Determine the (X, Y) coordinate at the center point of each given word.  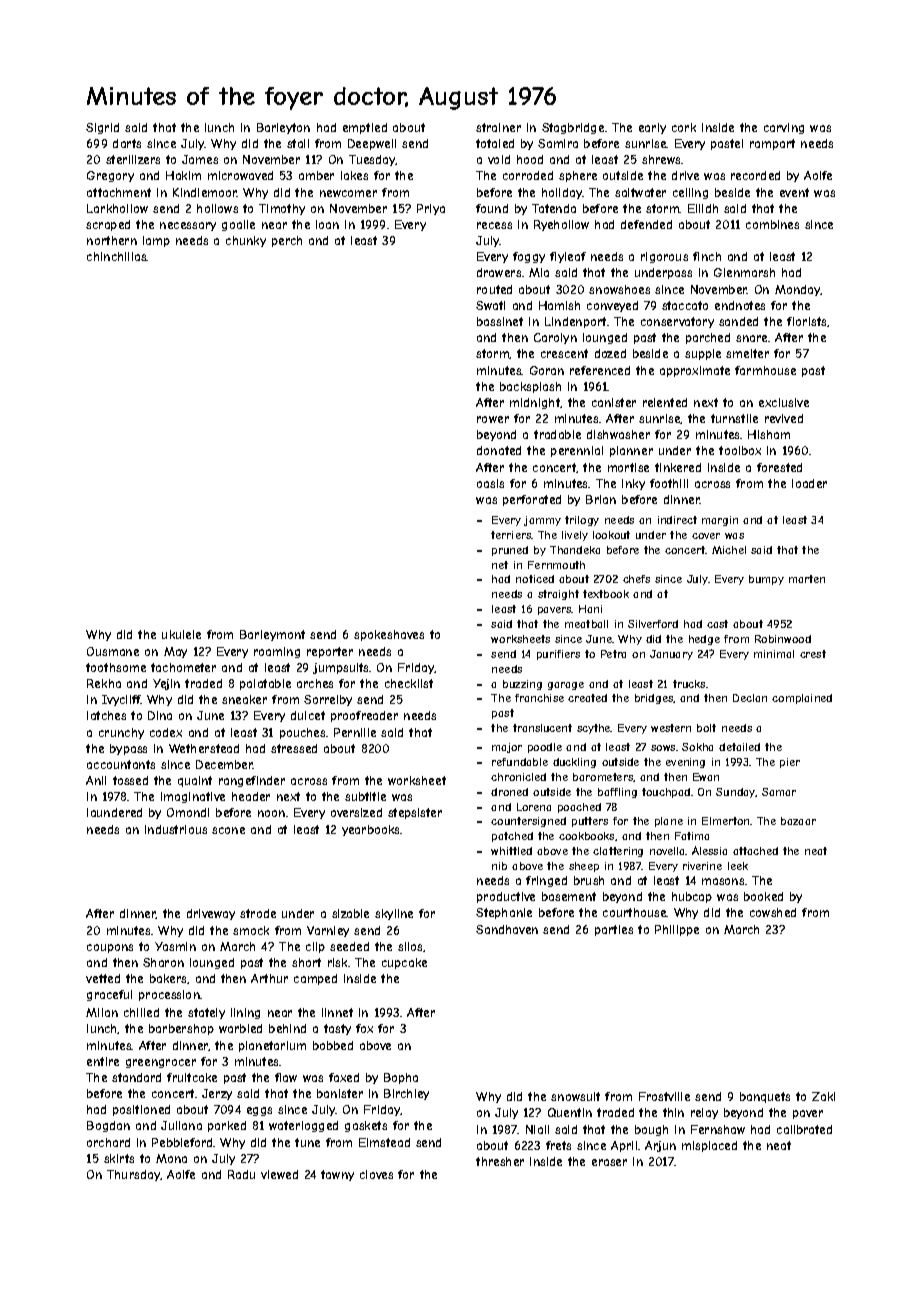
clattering (618, 852)
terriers (511, 535)
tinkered (678, 467)
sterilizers (133, 159)
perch (287, 241)
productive (506, 897)
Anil (96, 780)
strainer (498, 127)
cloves (376, 1174)
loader (809, 483)
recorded (755, 175)
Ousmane (113, 651)
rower (493, 419)
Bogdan (108, 1126)
